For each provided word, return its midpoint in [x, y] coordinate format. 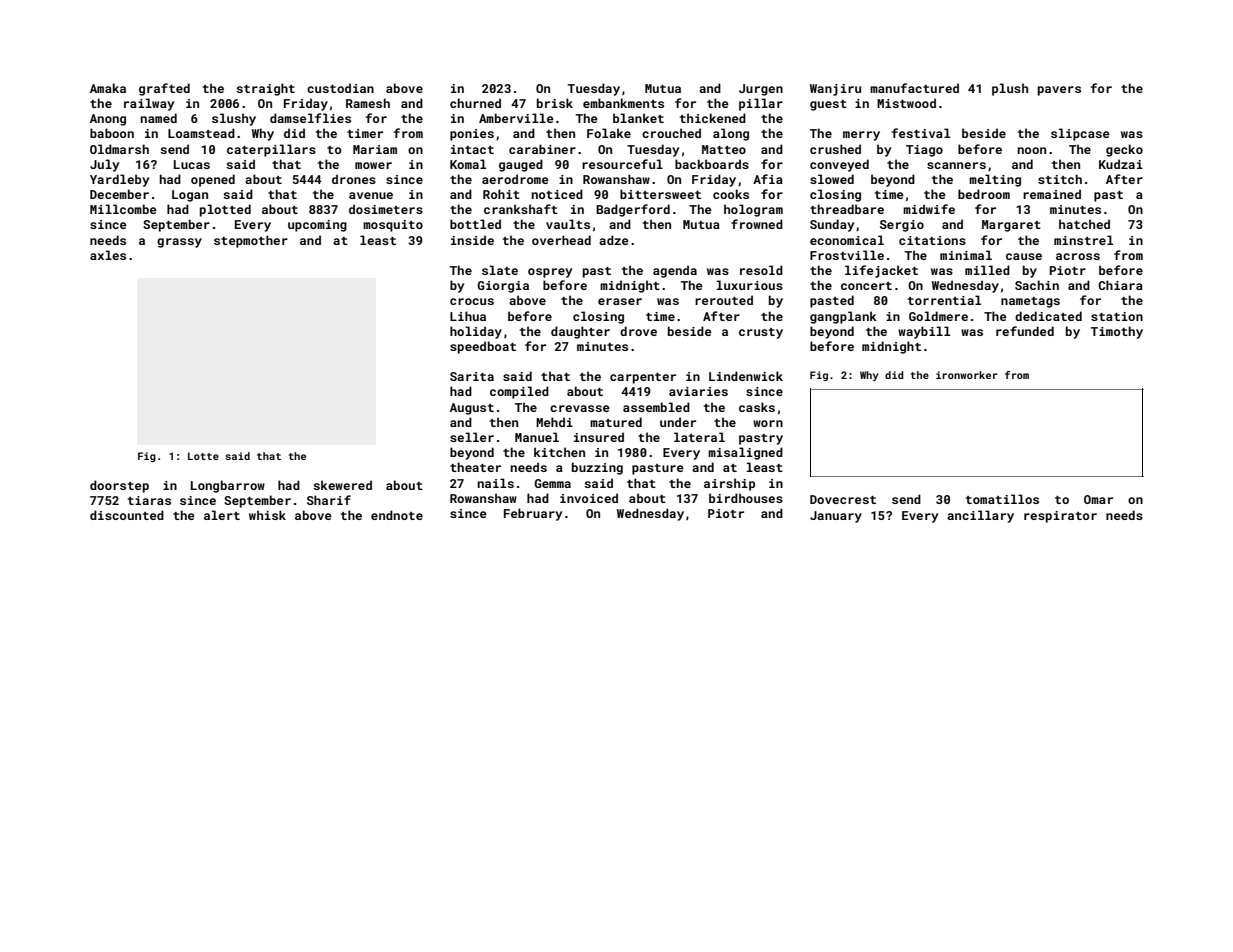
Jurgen [761, 90]
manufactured [914, 88]
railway [149, 104]
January [836, 517]
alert [222, 515]
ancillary [980, 516]
